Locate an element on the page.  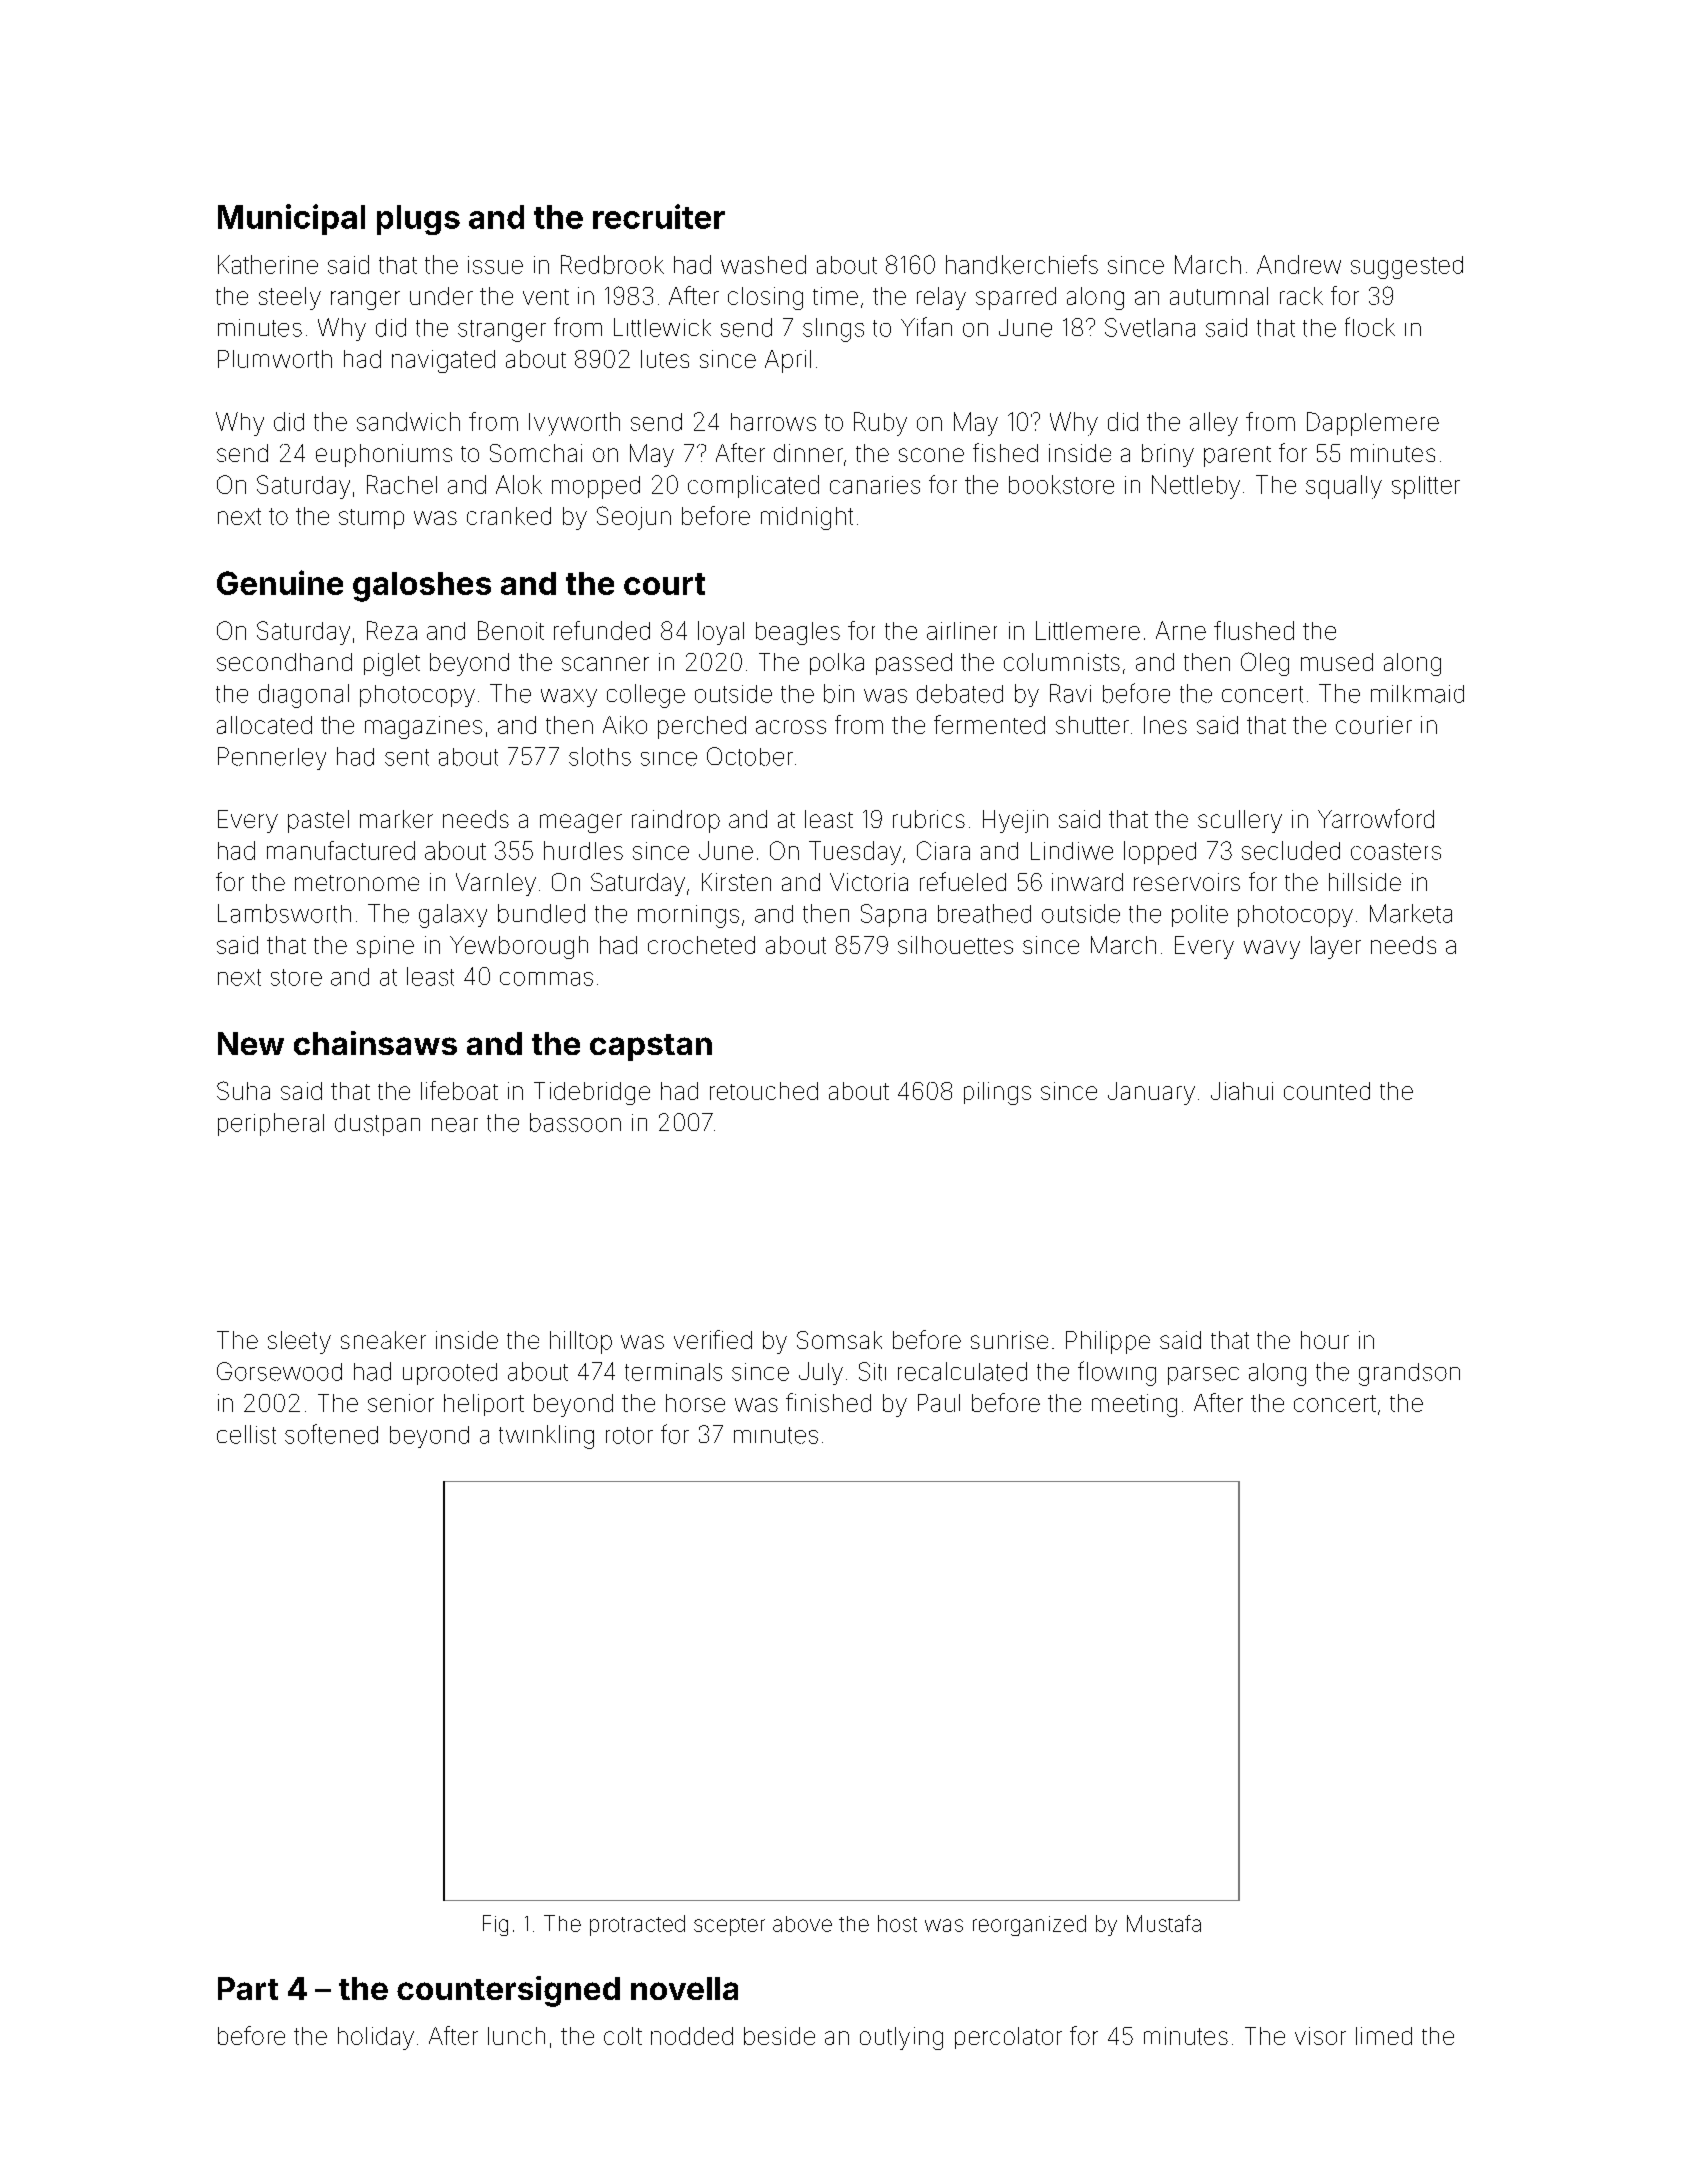
capstan is located at coordinates (651, 1047).
